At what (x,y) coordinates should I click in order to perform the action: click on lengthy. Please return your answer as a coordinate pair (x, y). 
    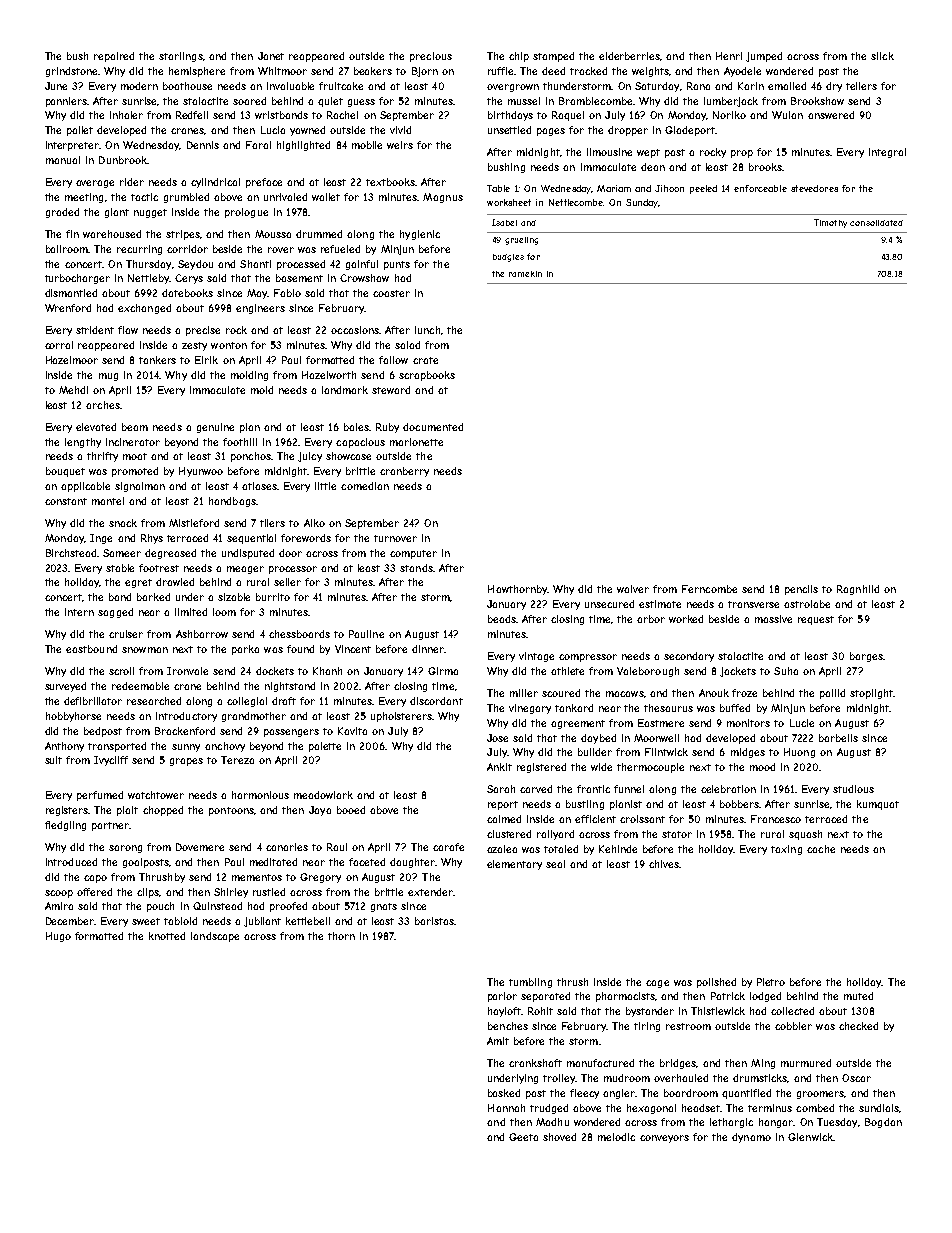
    Looking at the image, I should click on (83, 443).
